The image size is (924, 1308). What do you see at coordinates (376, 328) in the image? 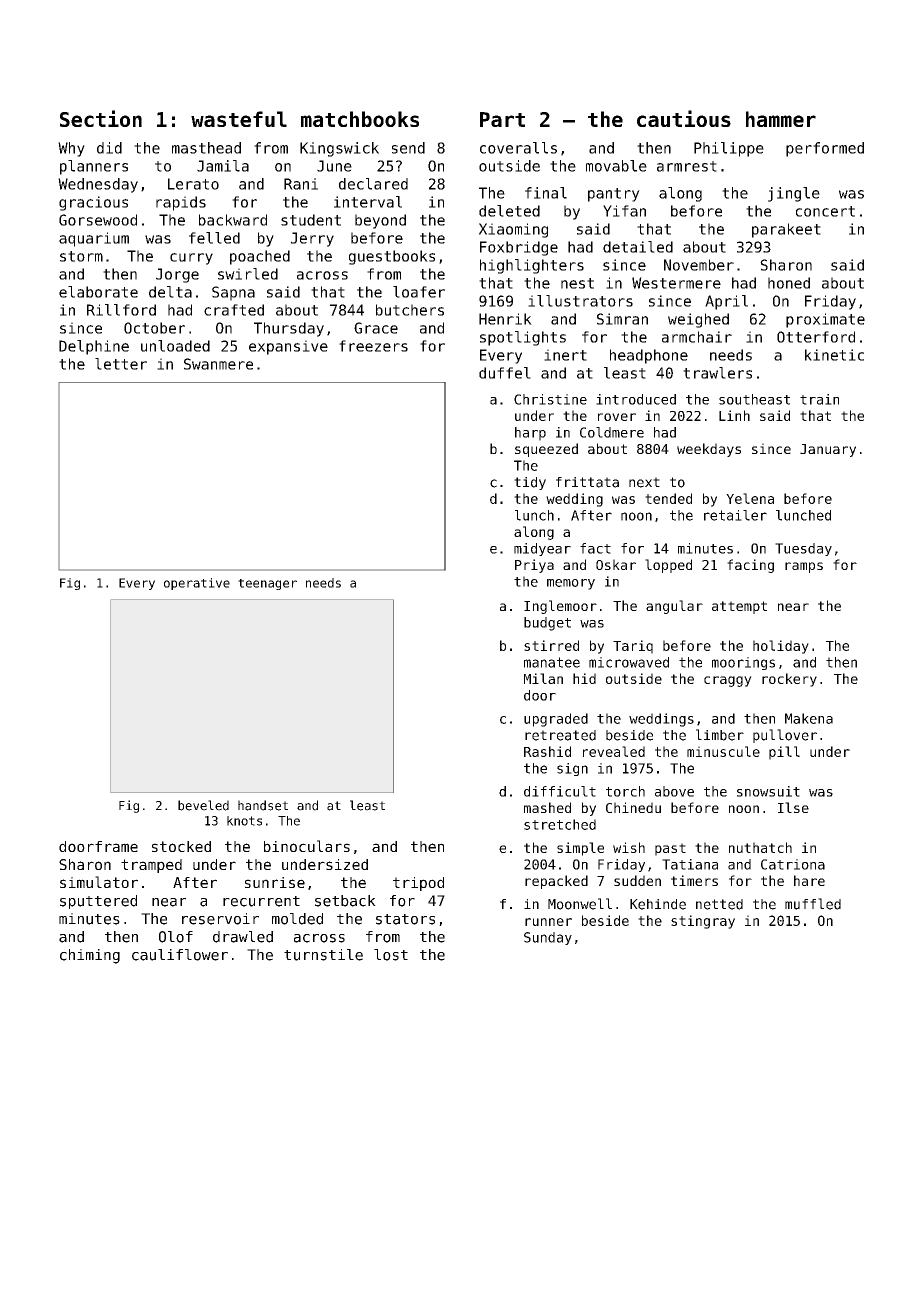
I see `Grace` at bounding box center [376, 328].
